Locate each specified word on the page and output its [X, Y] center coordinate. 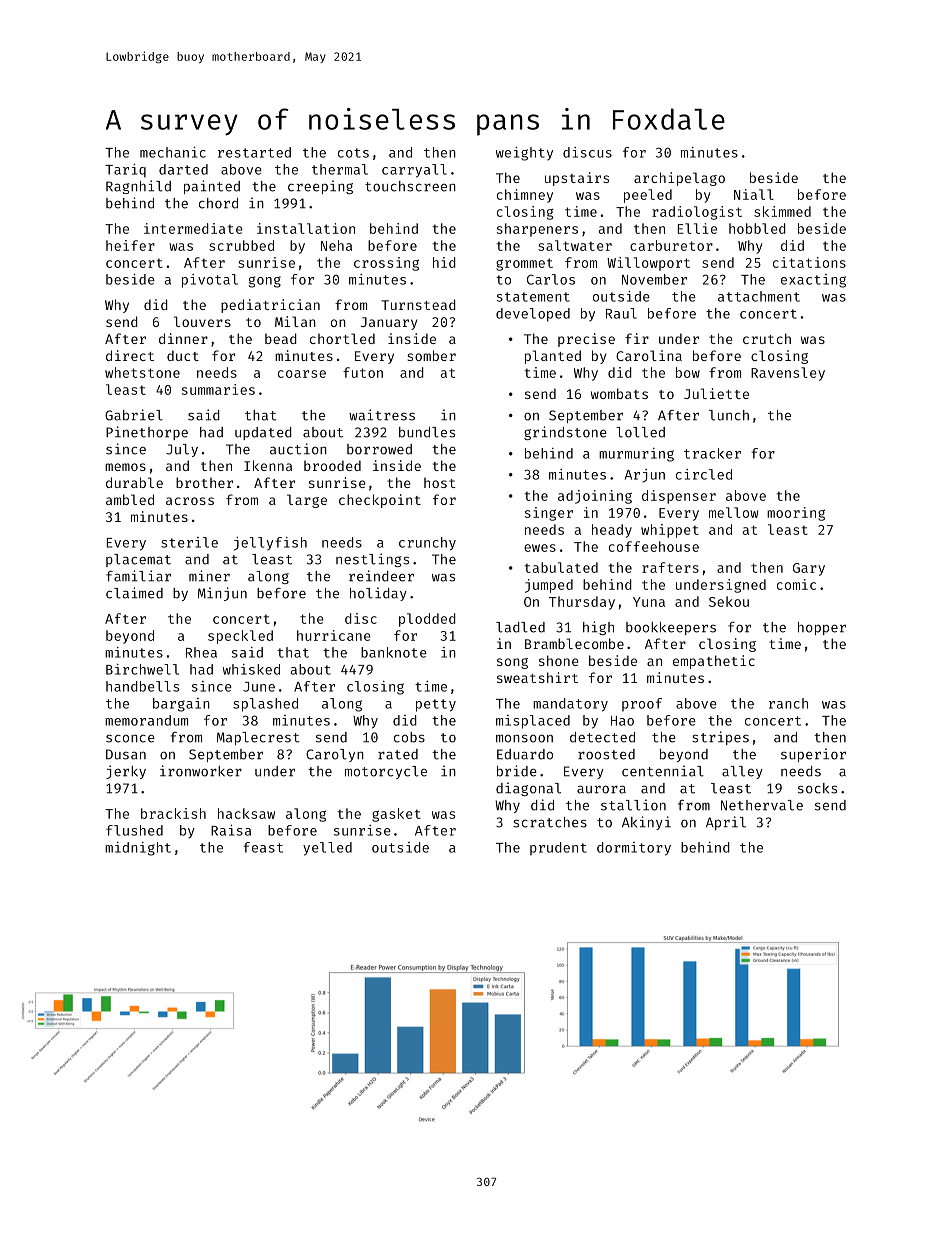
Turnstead [418, 304]
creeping [320, 187]
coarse [302, 374]
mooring [796, 514]
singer [549, 514]
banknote [394, 652]
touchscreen [410, 186]
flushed [134, 830]
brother [204, 482]
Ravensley [788, 374]
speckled [240, 637]
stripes [720, 738]
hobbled [757, 228]
